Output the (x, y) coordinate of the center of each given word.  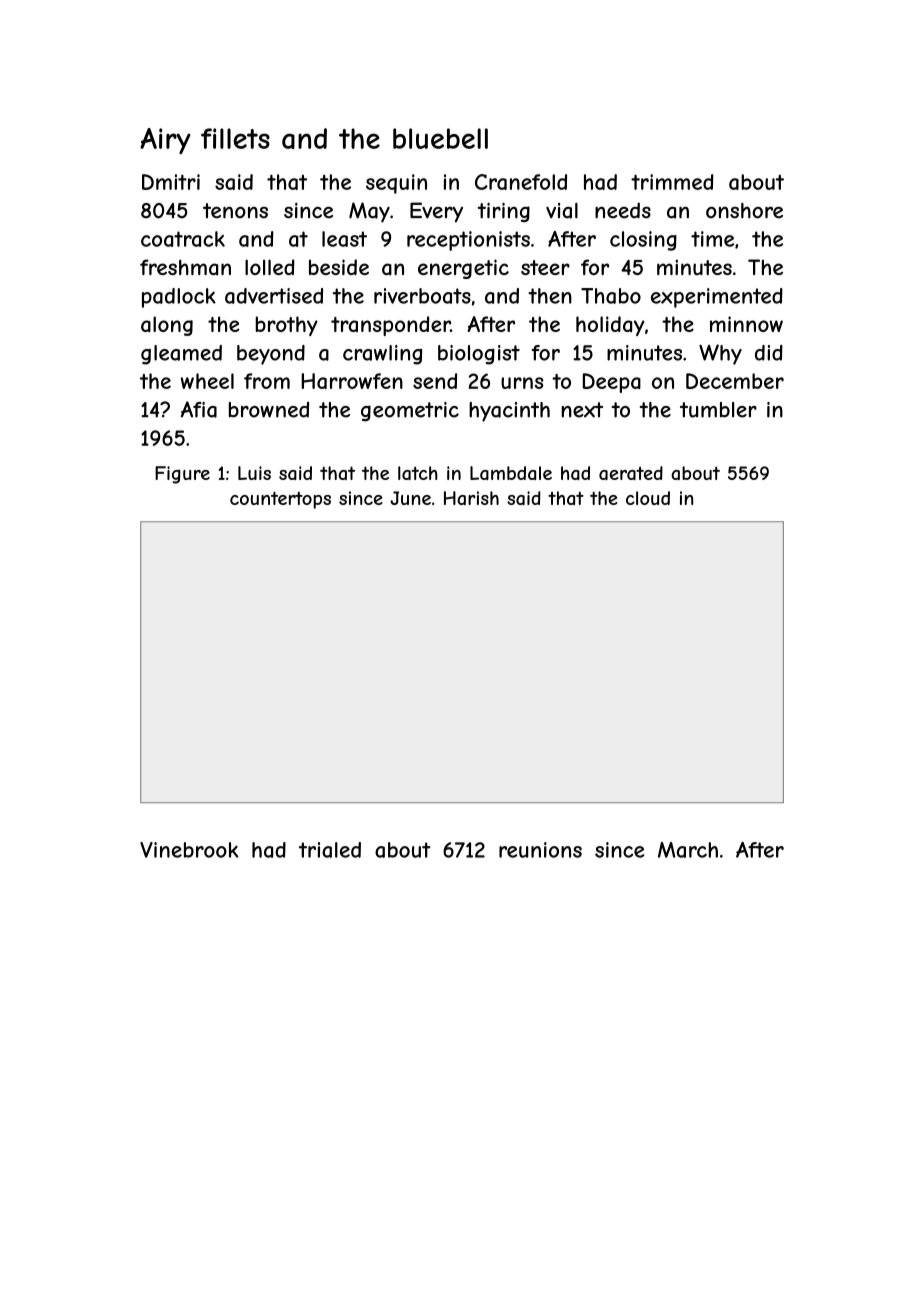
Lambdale (511, 473)
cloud (648, 498)
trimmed (672, 182)
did (769, 353)
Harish (471, 498)
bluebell (440, 138)
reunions (540, 850)
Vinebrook (189, 850)
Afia (199, 409)
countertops (280, 500)
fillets (235, 138)
